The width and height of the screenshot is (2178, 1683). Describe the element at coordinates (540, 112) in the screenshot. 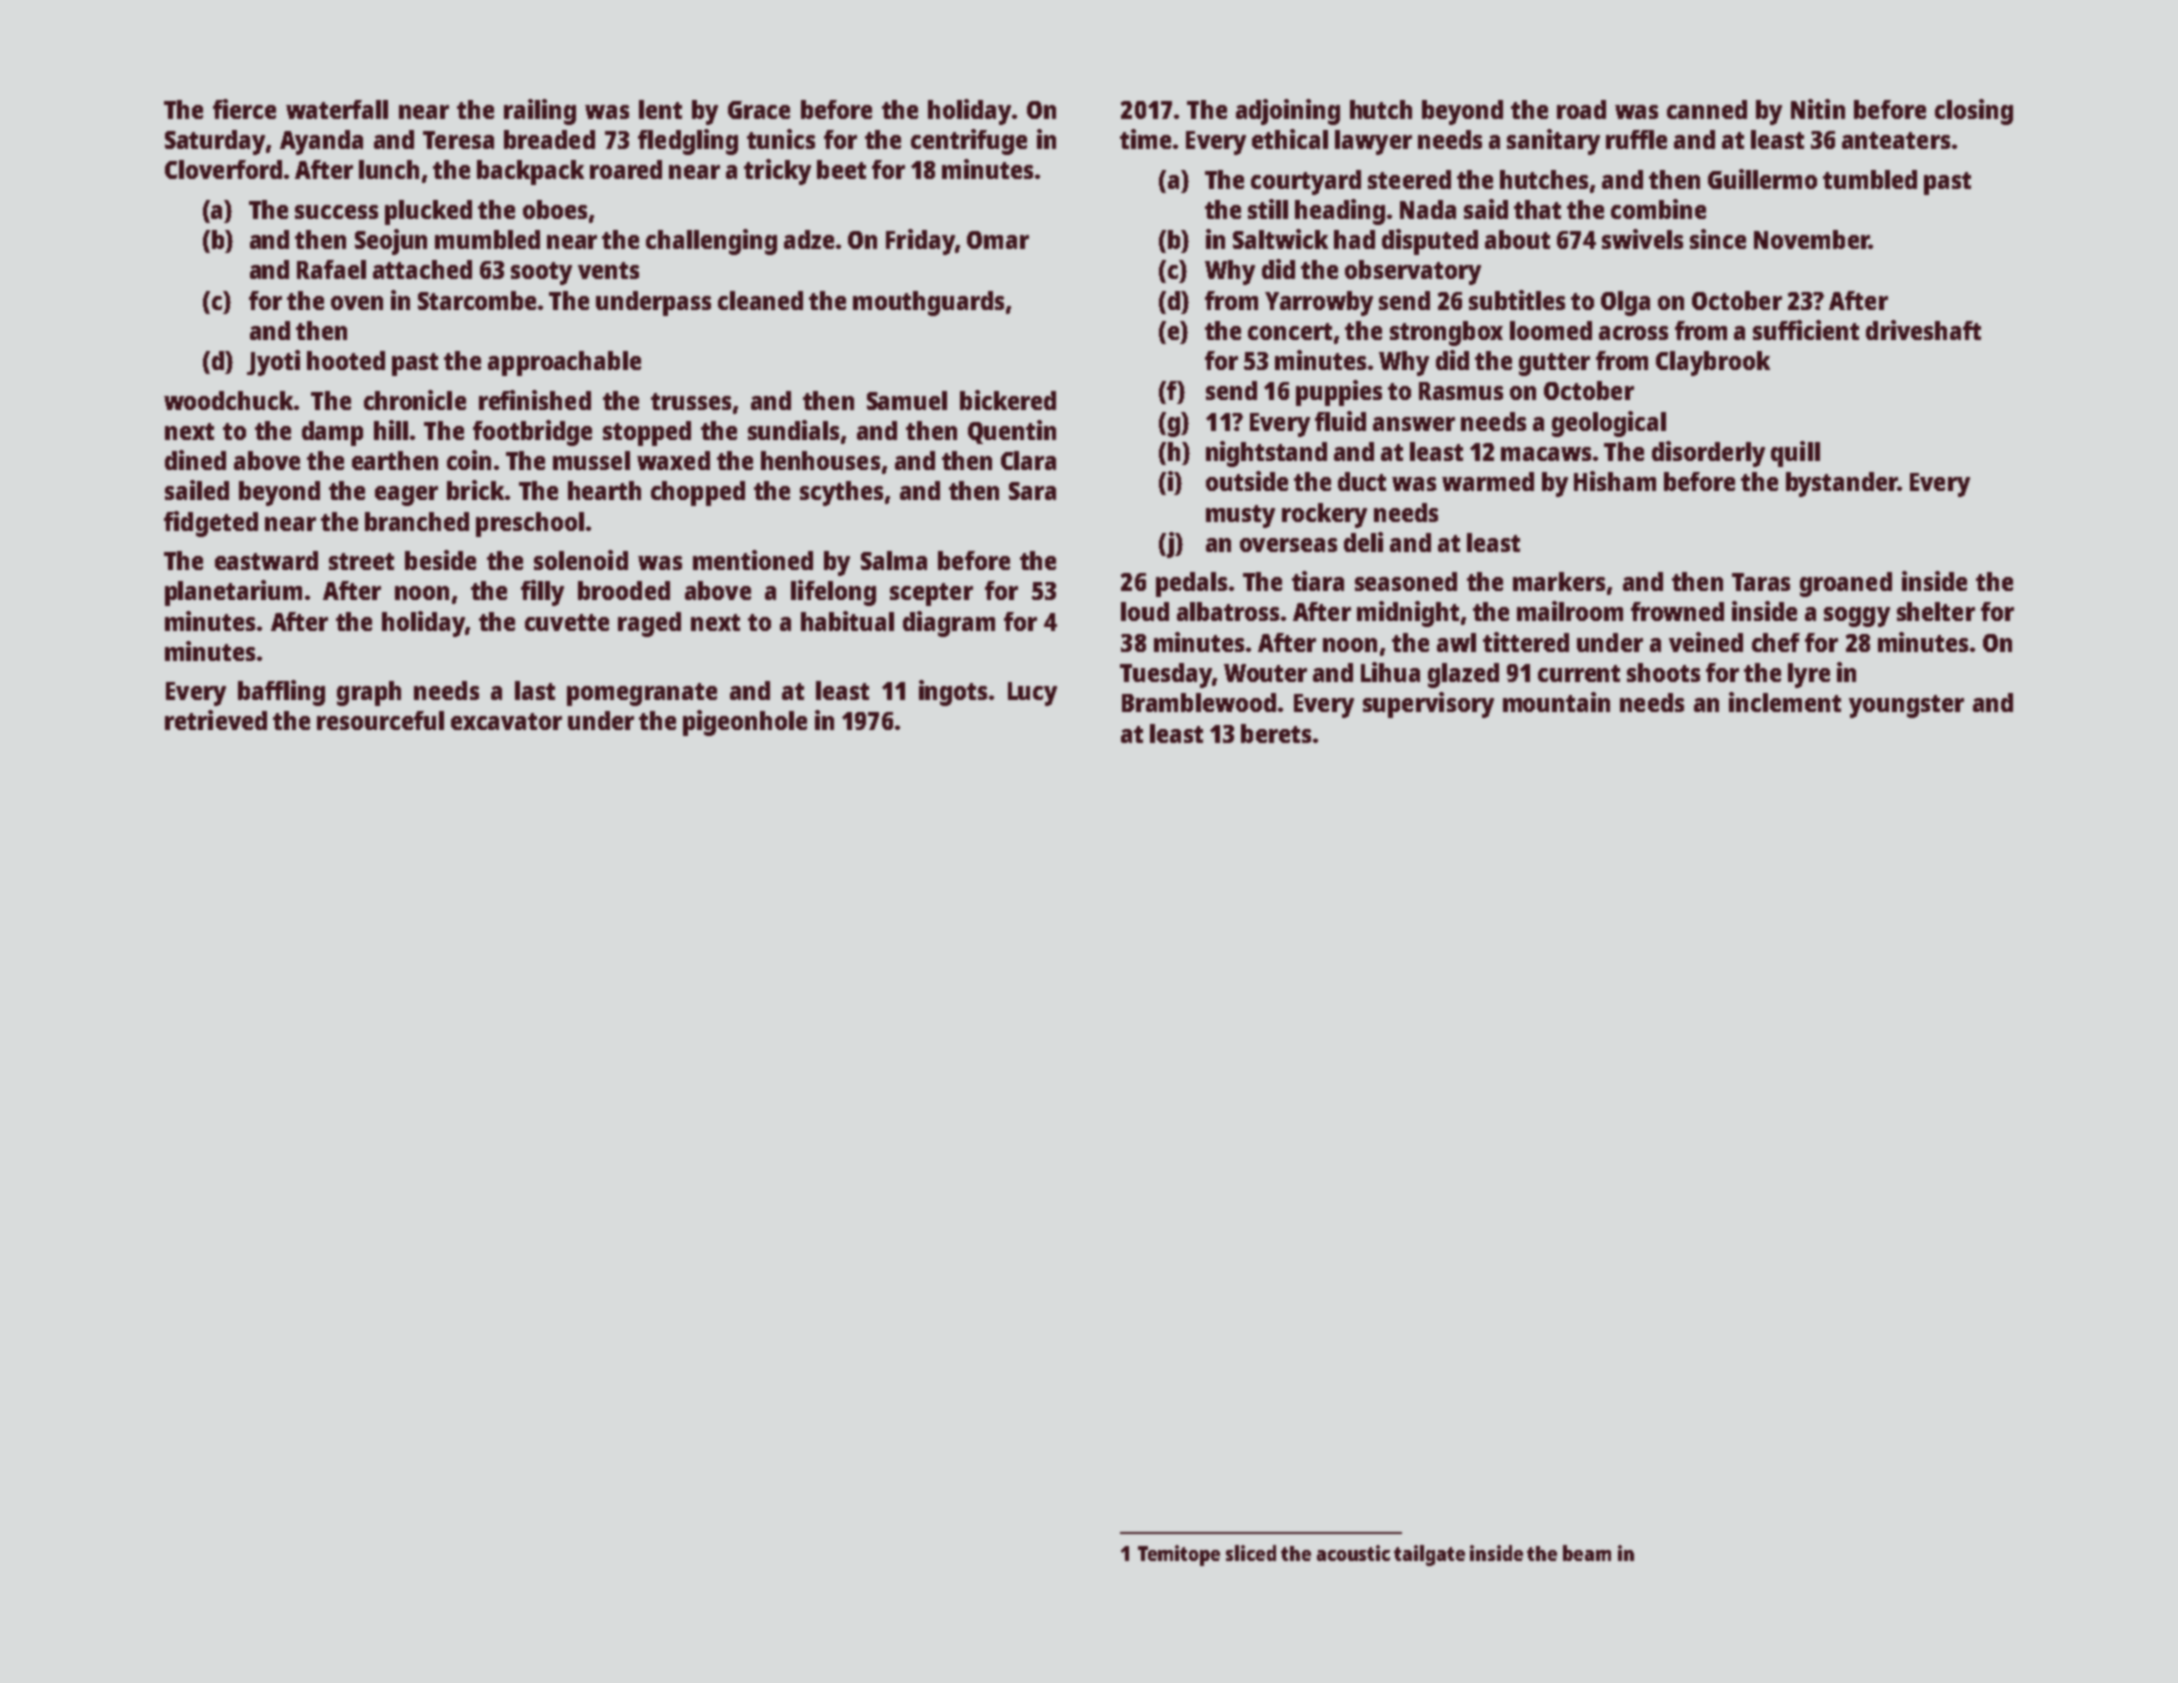

I see `railing` at that location.
